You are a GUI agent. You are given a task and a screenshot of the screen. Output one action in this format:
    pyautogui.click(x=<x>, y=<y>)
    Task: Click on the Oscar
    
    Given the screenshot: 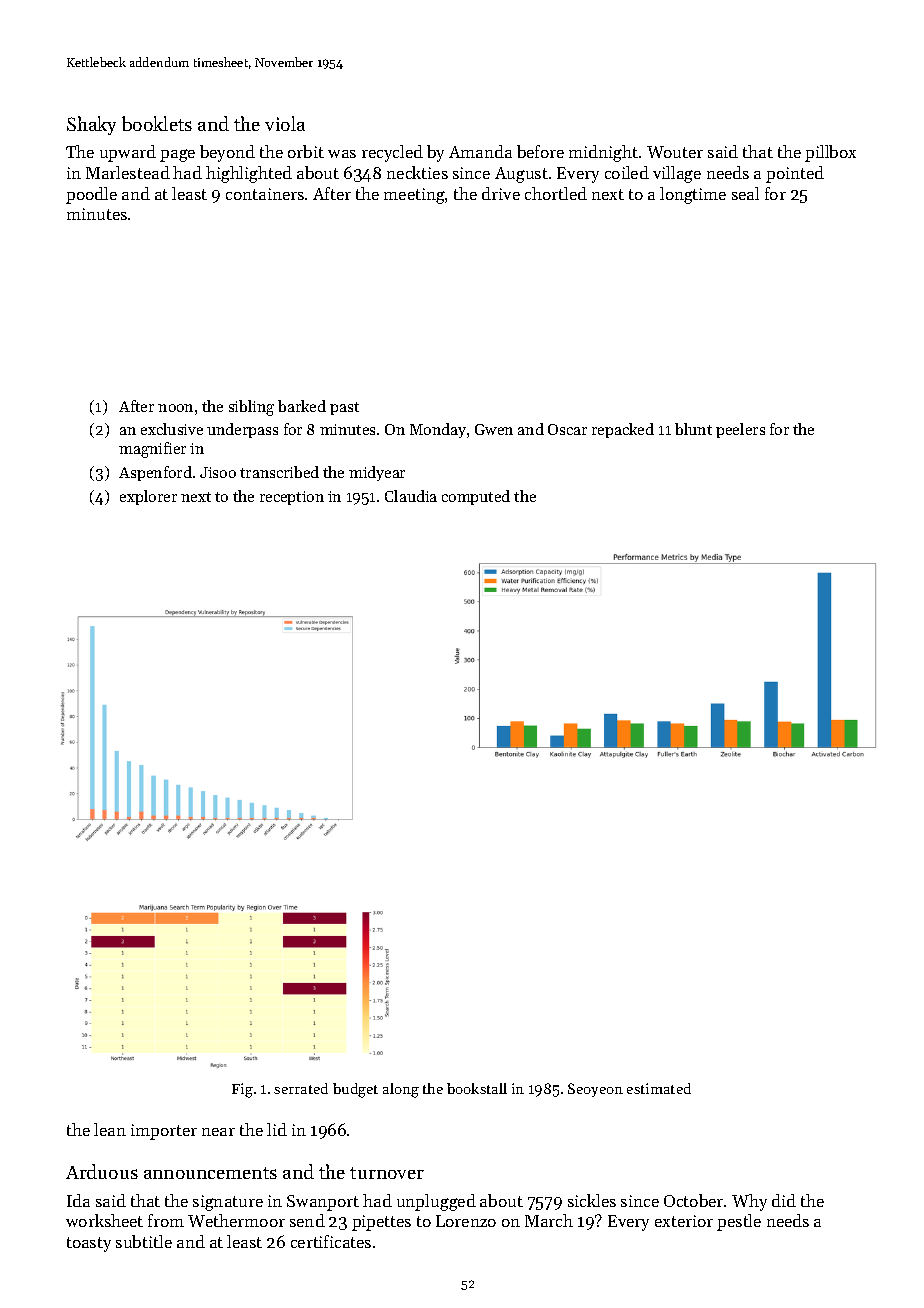 What is the action you would take?
    pyautogui.click(x=567, y=429)
